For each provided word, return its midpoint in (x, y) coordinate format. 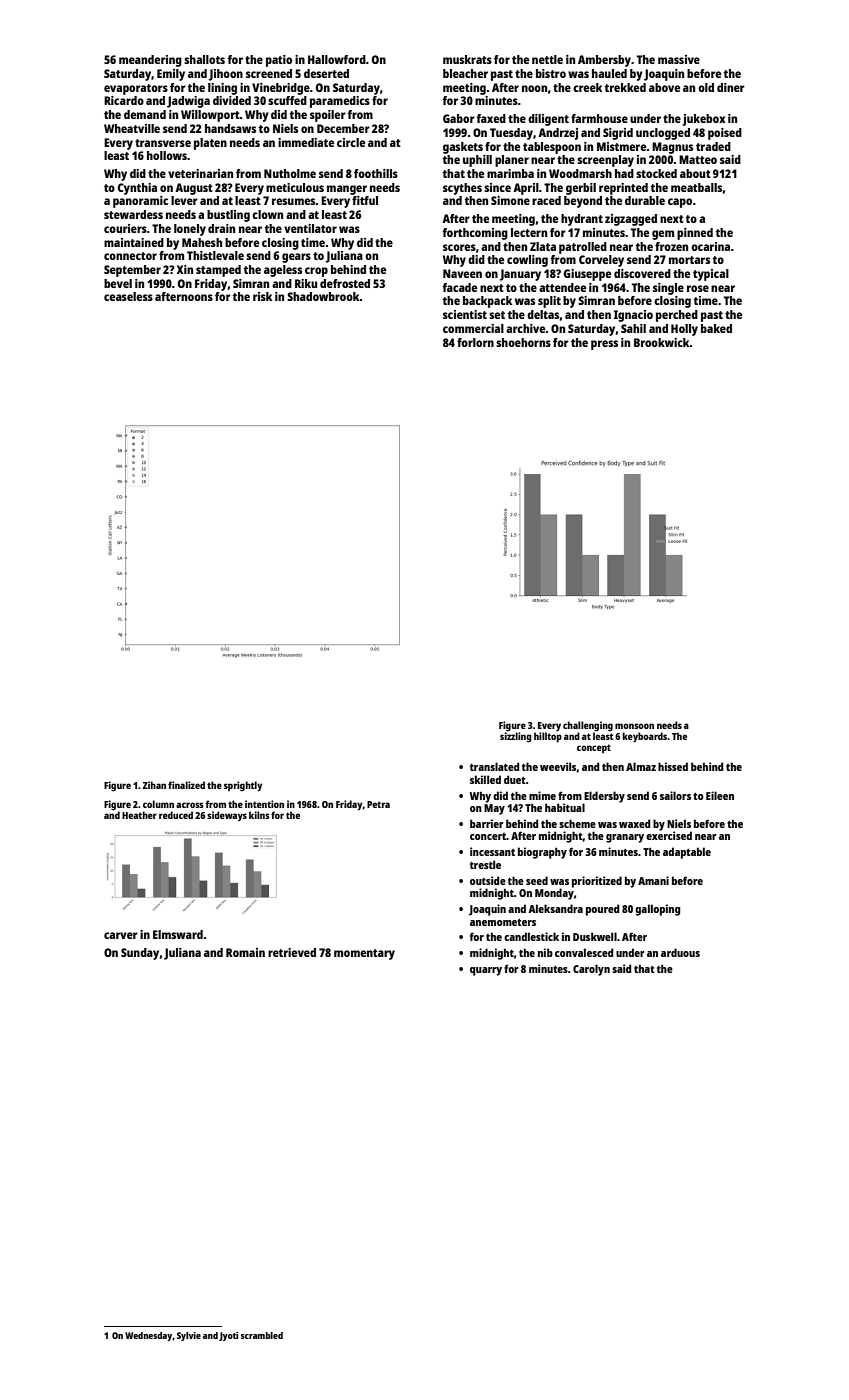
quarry (486, 971)
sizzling (516, 737)
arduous (680, 952)
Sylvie (189, 1336)
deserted (326, 73)
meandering (150, 61)
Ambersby (604, 61)
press (604, 345)
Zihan (154, 785)
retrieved (292, 952)
